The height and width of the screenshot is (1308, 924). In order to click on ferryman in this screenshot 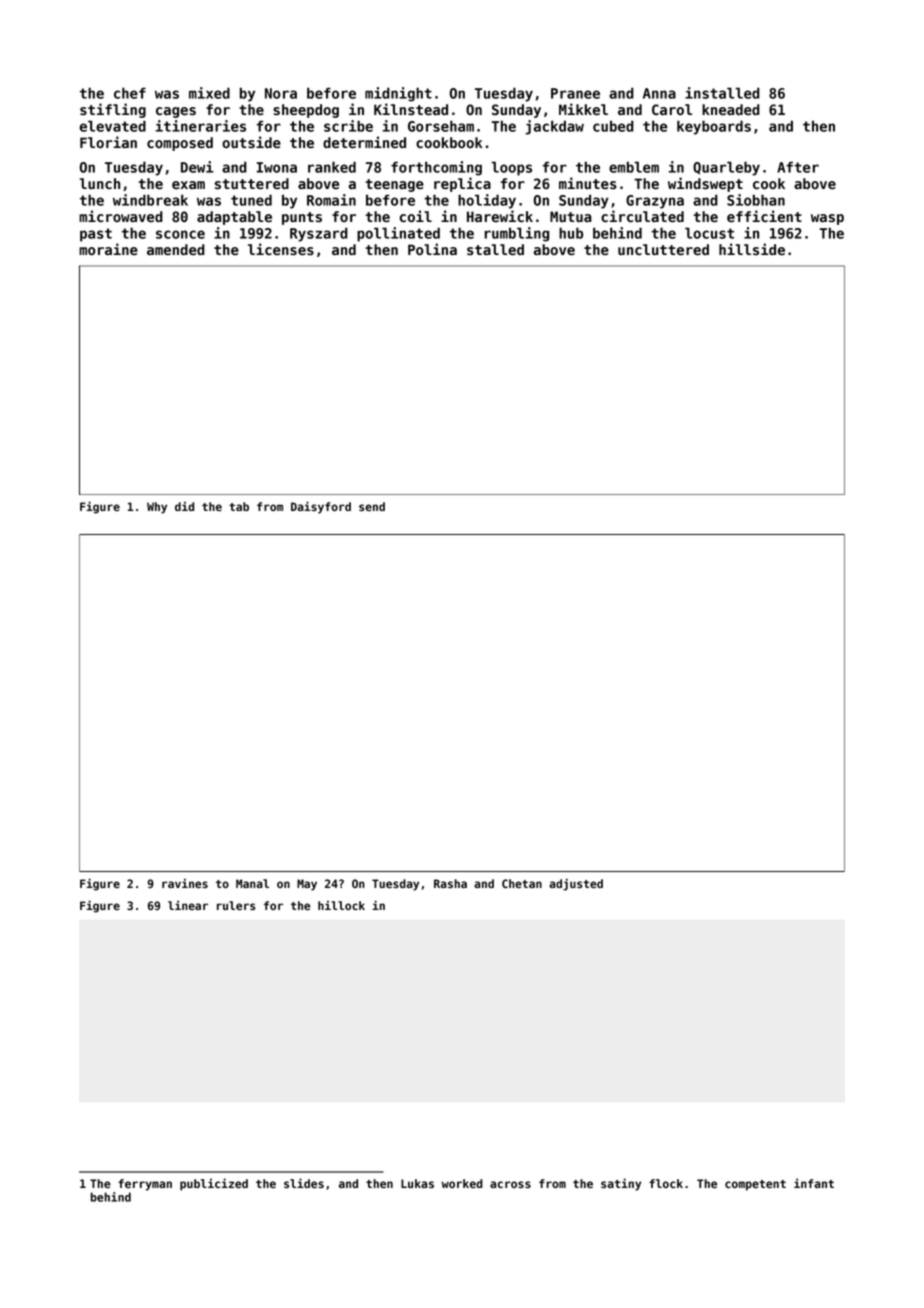, I will do `click(145, 1185)`.
